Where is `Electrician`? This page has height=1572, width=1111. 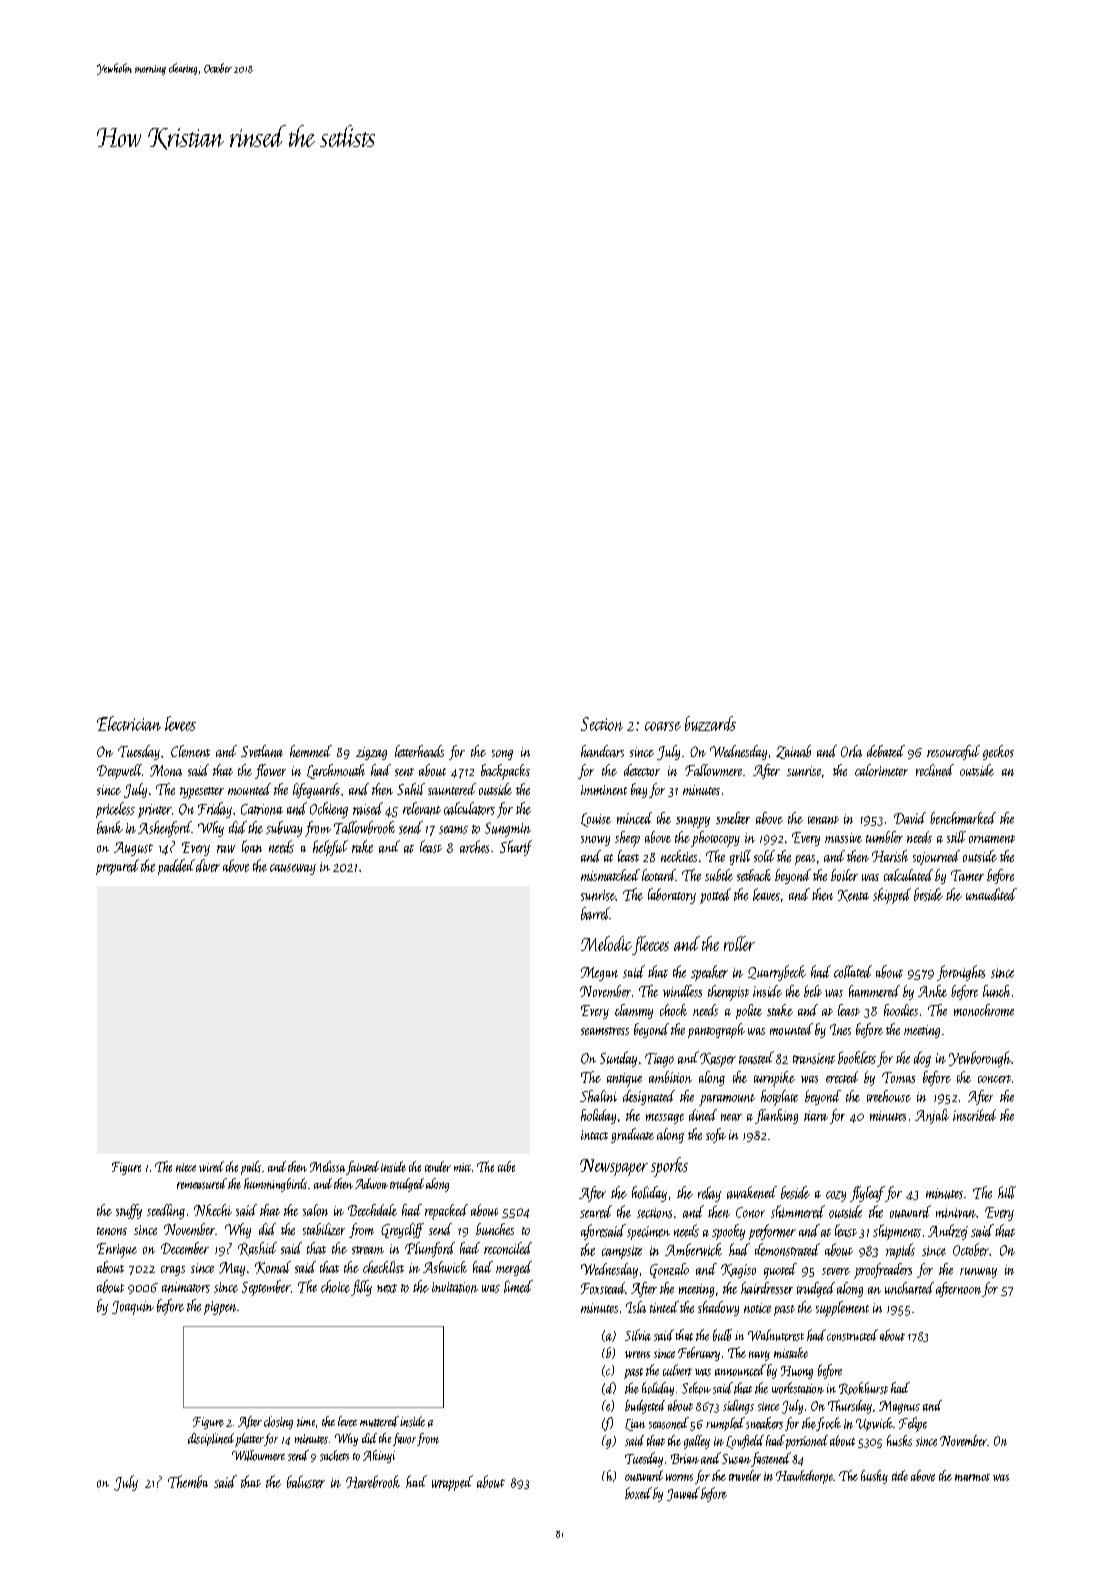
Electrician is located at coordinates (129, 723).
